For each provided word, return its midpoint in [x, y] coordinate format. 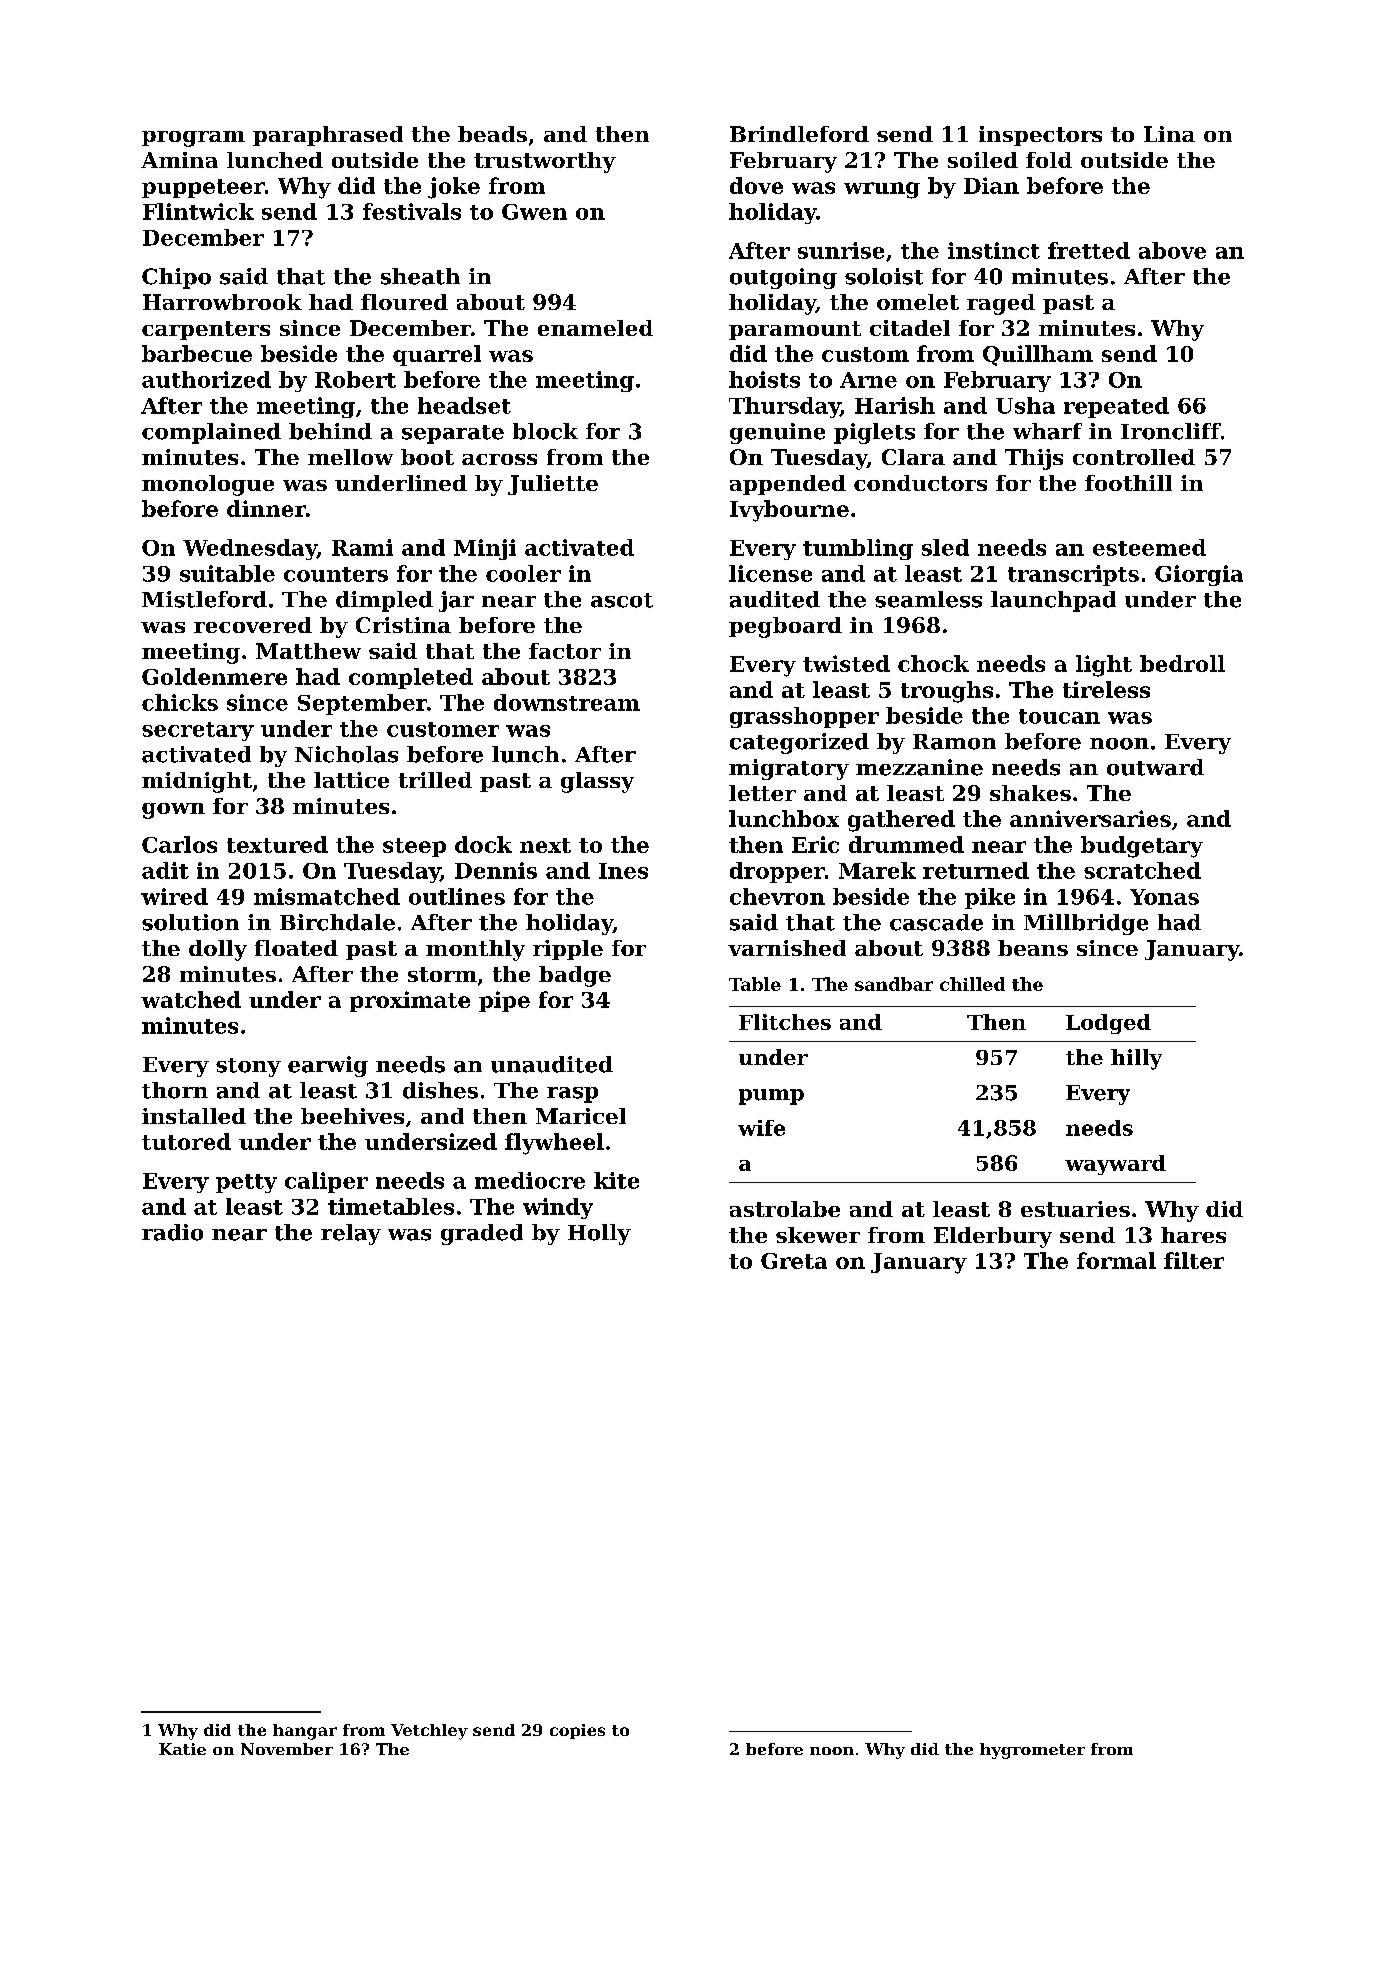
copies [577, 1731]
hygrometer [1032, 1751]
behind [330, 431]
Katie [182, 1749]
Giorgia [1199, 575]
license [770, 573]
